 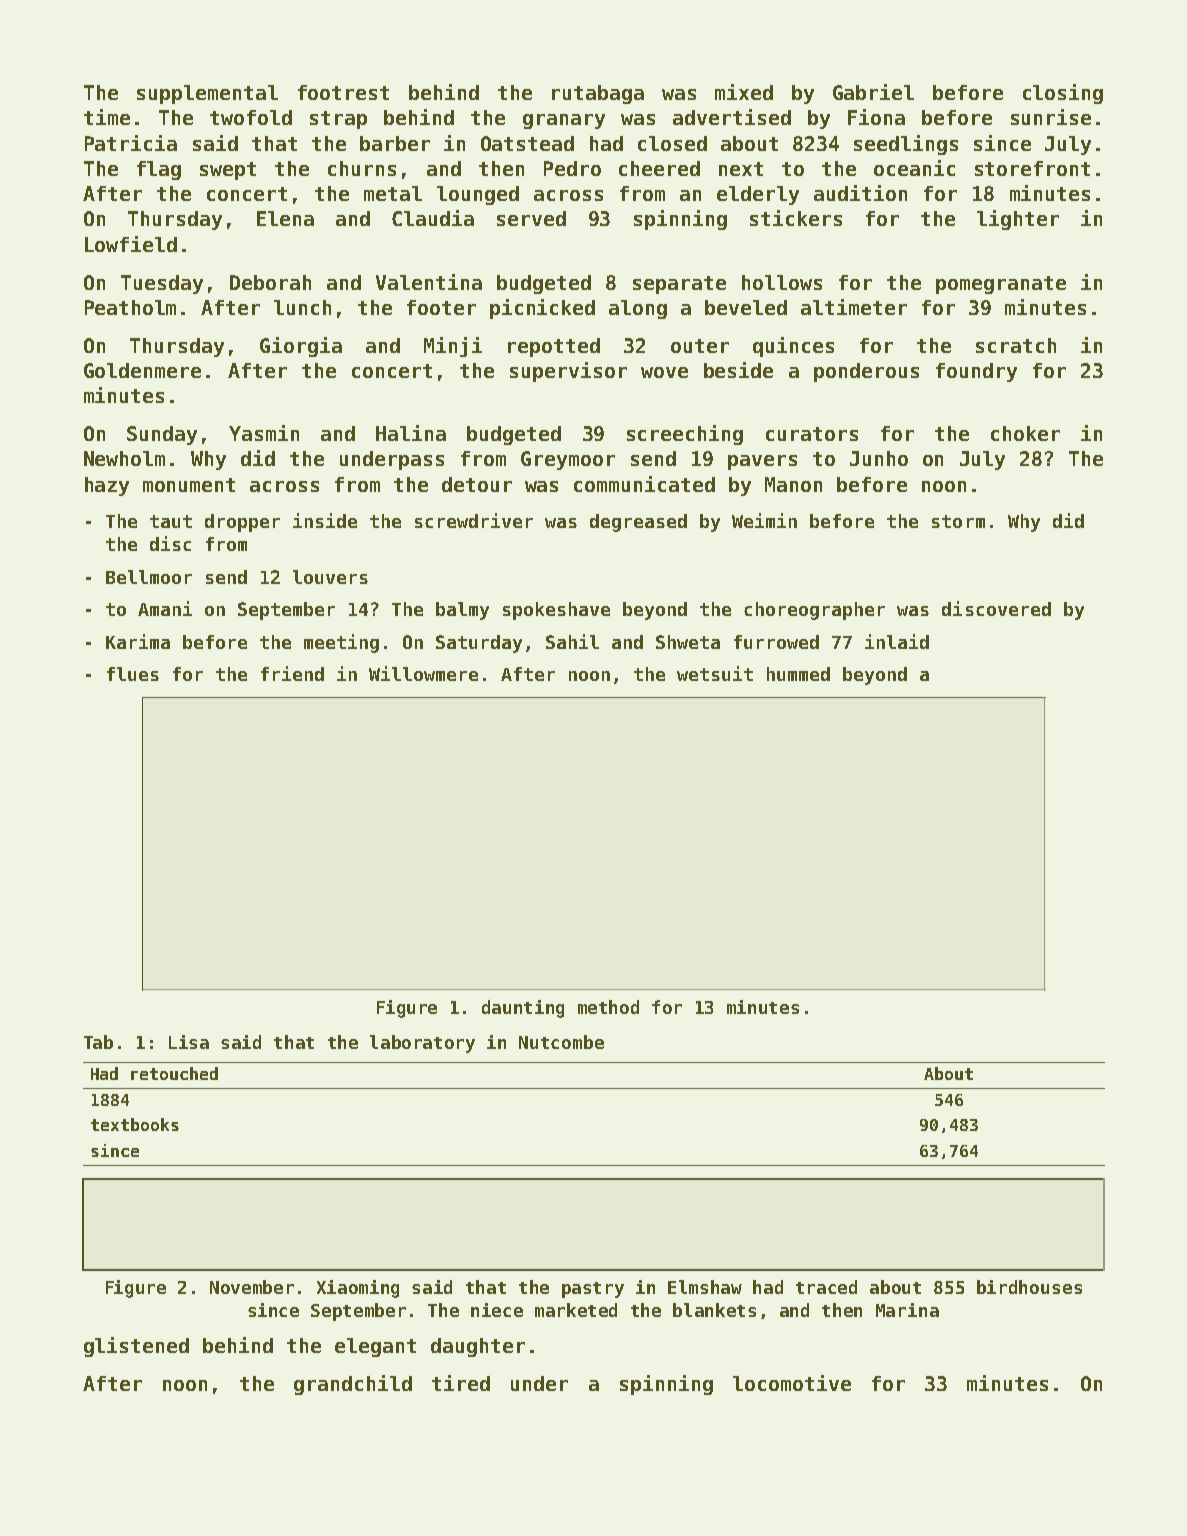 What do you see at coordinates (477, 484) in the document?
I see `detour` at bounding box center [477, 484].
